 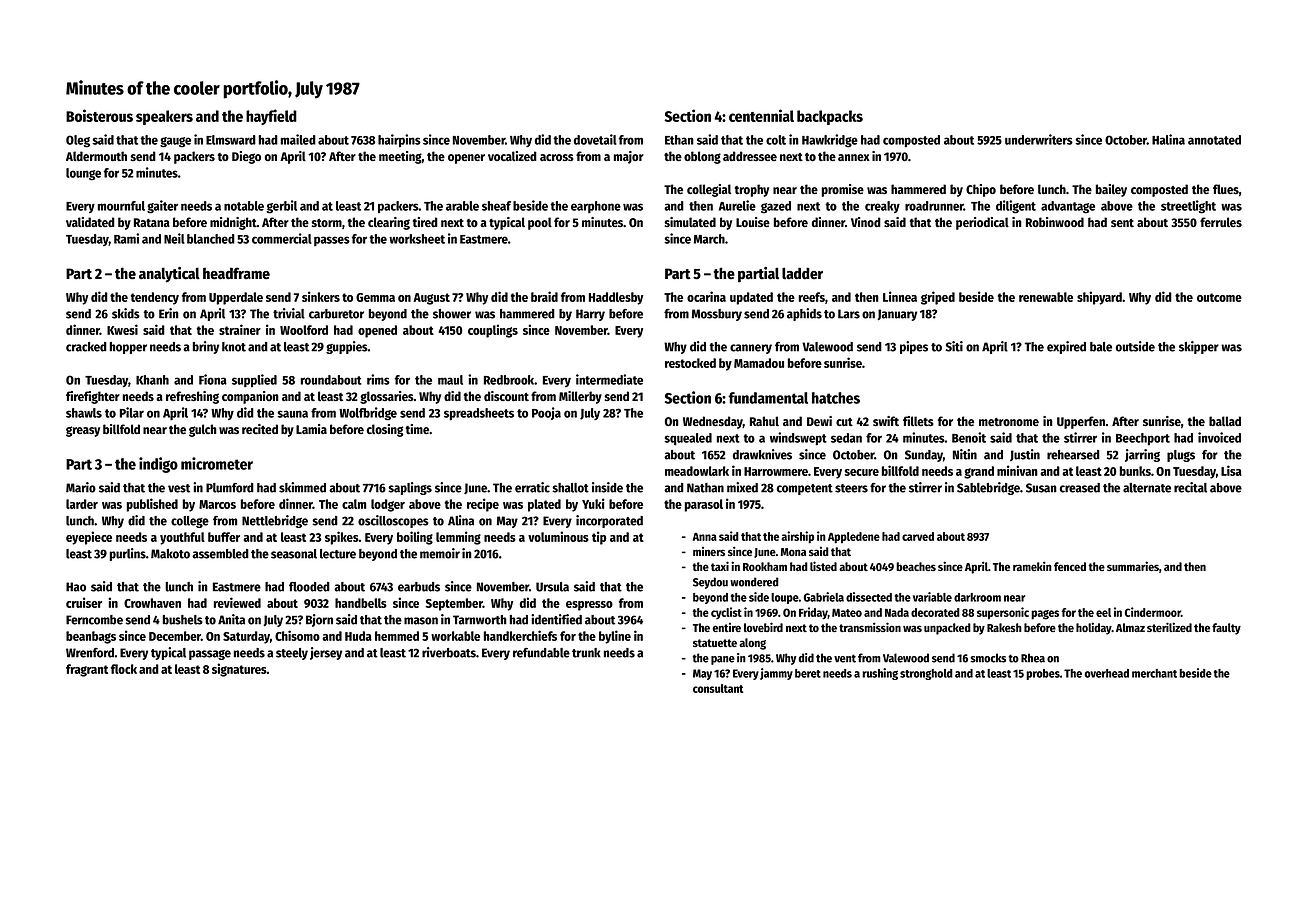 I want to click on hayfield, so click(x=271, y=117).
